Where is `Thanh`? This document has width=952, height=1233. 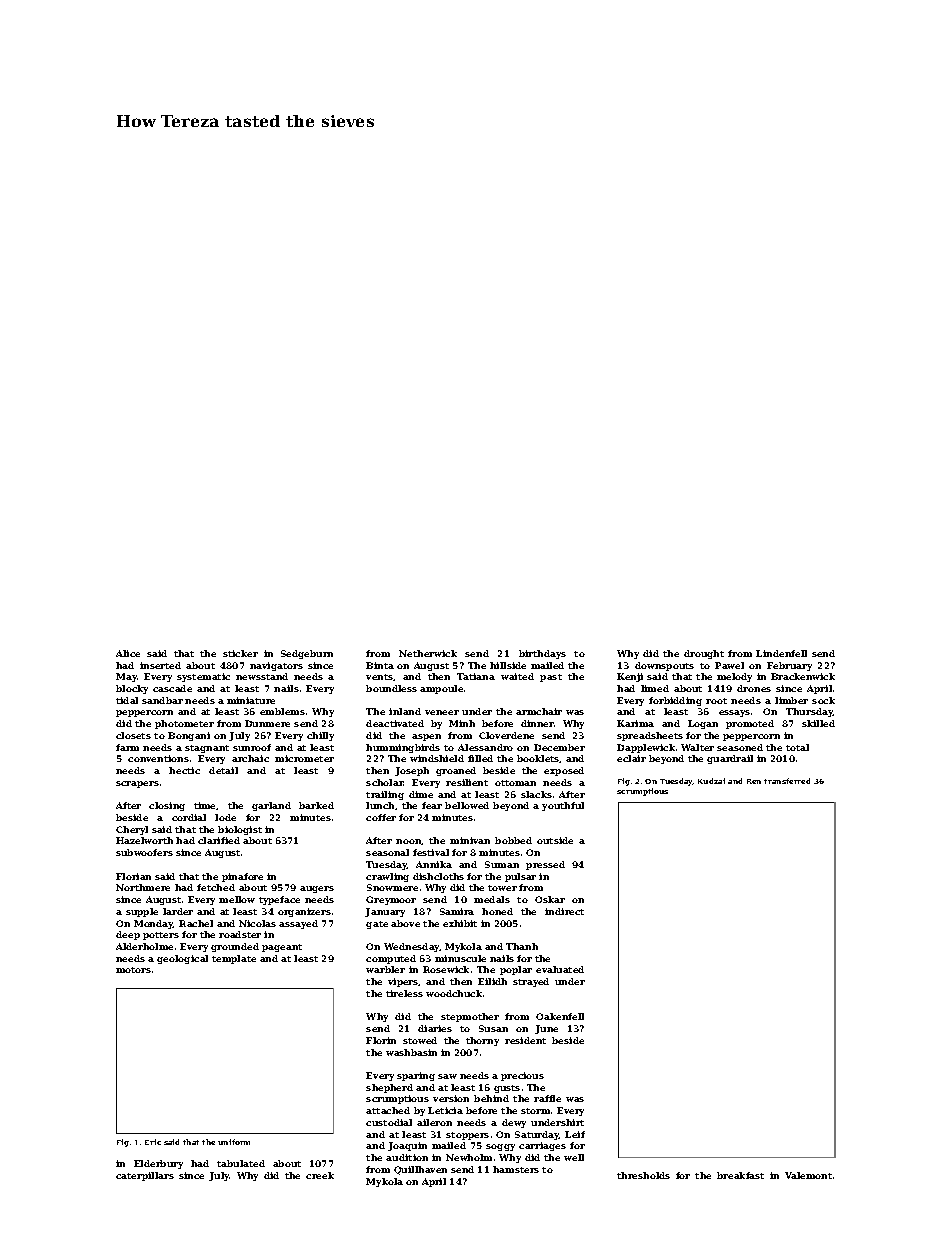
Thanh is located at coordinates (522, 946).
